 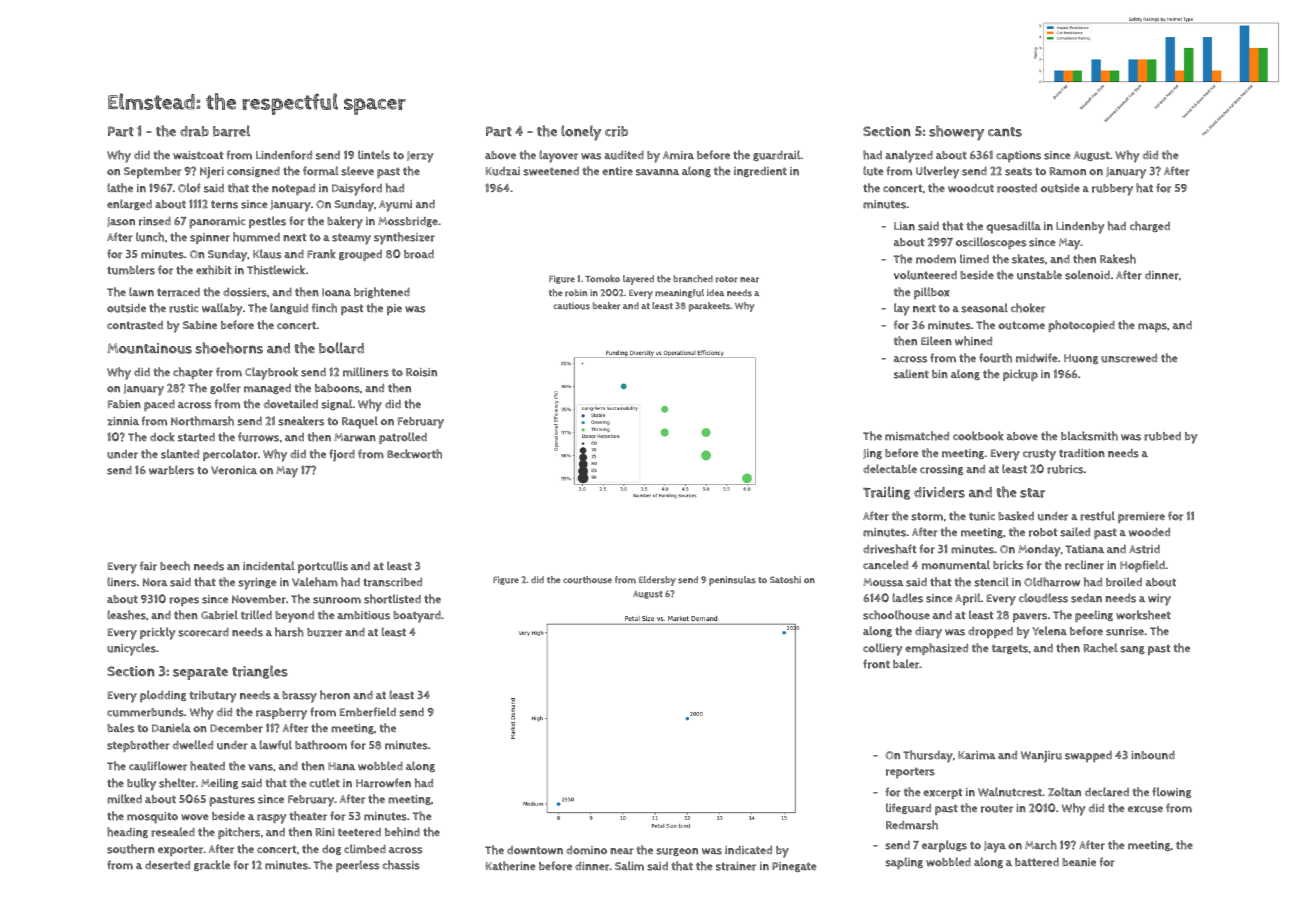 What do you see at coordinates (193, 373) in the image?
I see `chapter` at bounding box center [193, 373].
